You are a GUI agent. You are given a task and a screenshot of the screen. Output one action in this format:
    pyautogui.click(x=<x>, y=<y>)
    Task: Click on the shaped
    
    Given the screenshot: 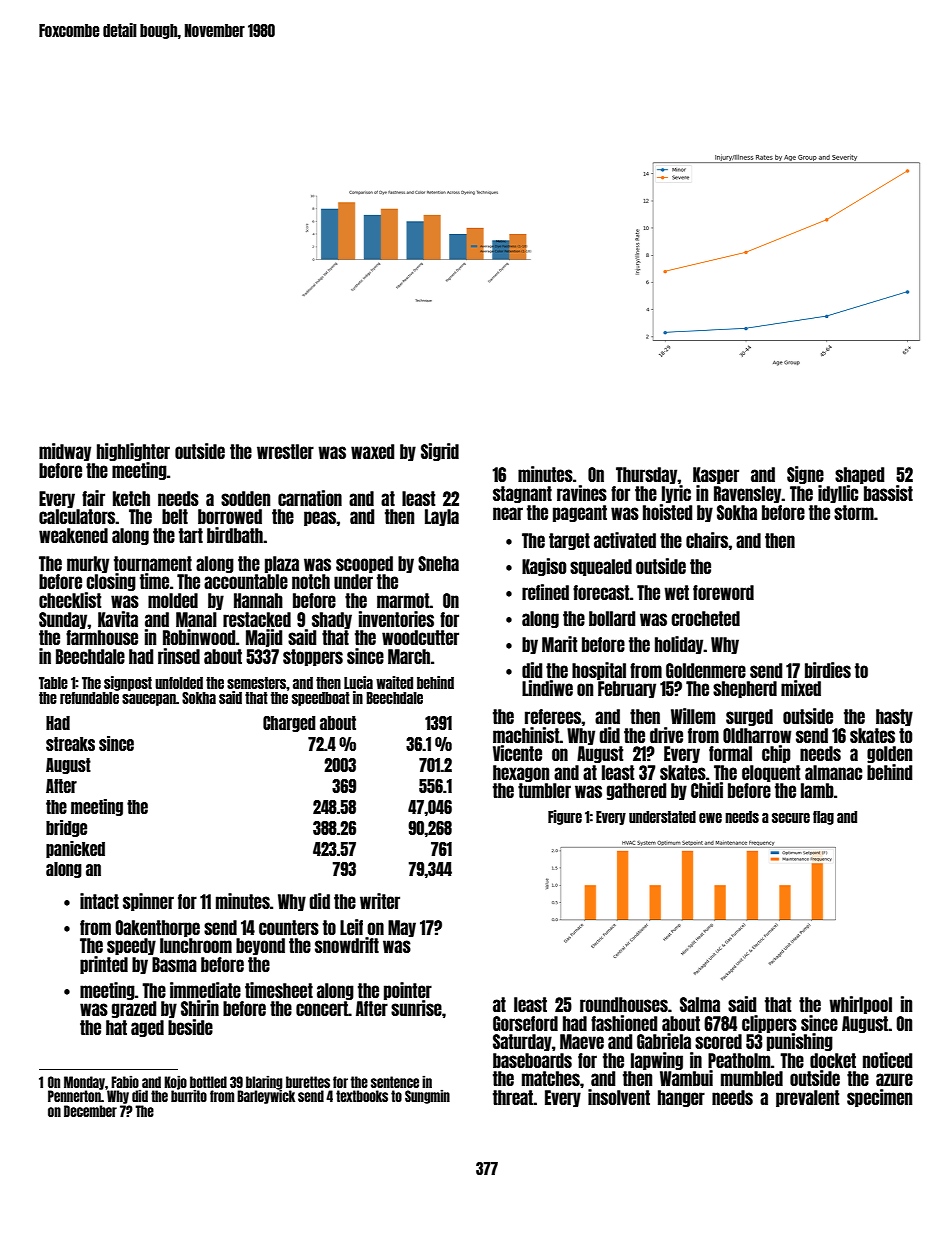 What is the action you would take?
    pyautogui.click(x=859, y=475)
